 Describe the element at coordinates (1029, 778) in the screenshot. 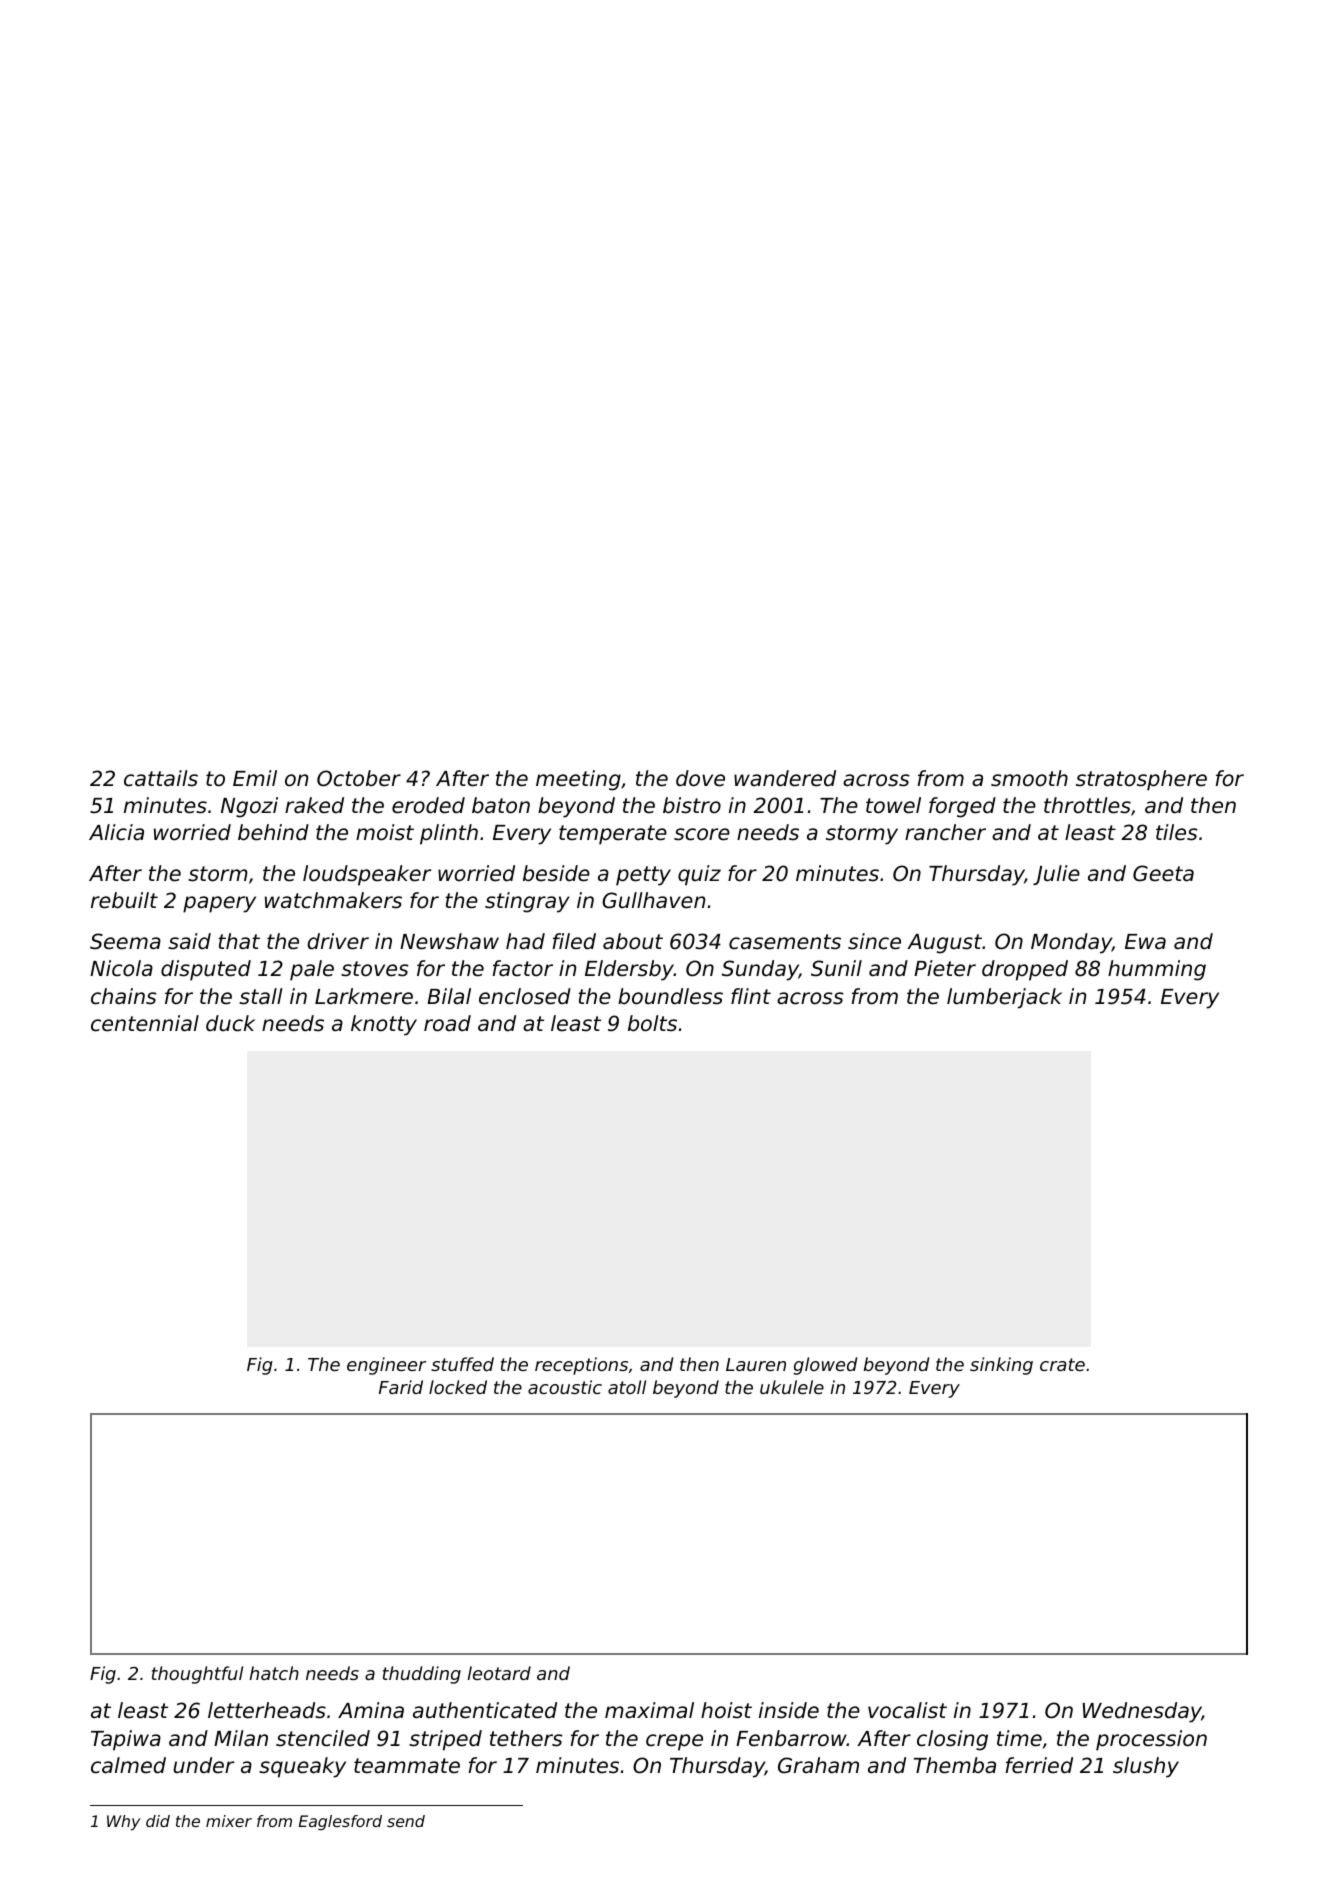

I see `smooth` at that location.
